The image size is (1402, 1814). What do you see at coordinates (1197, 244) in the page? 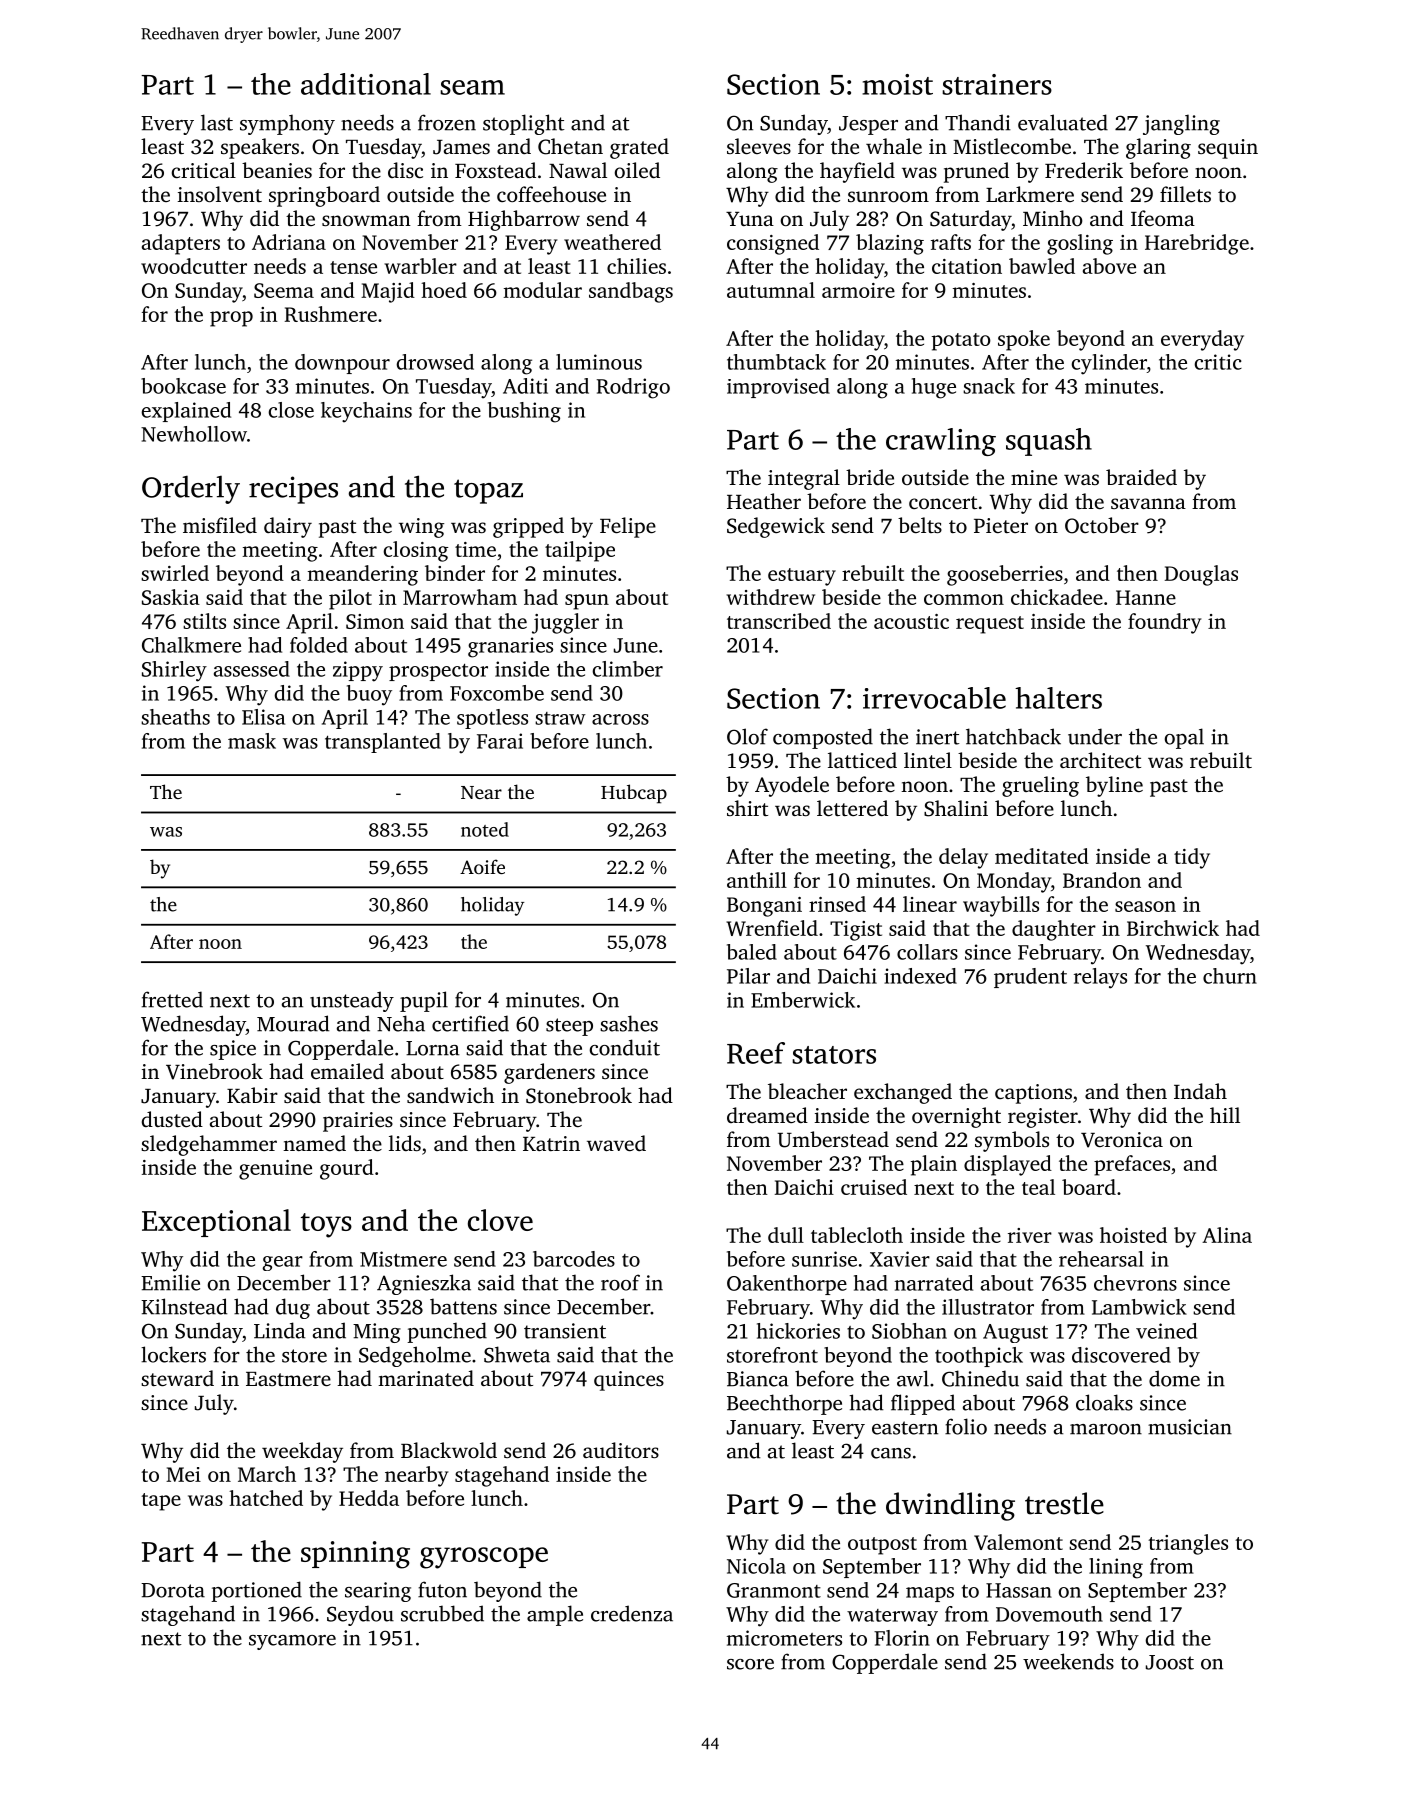
I see `Harebridge` at bounding box center [1197, 244].
